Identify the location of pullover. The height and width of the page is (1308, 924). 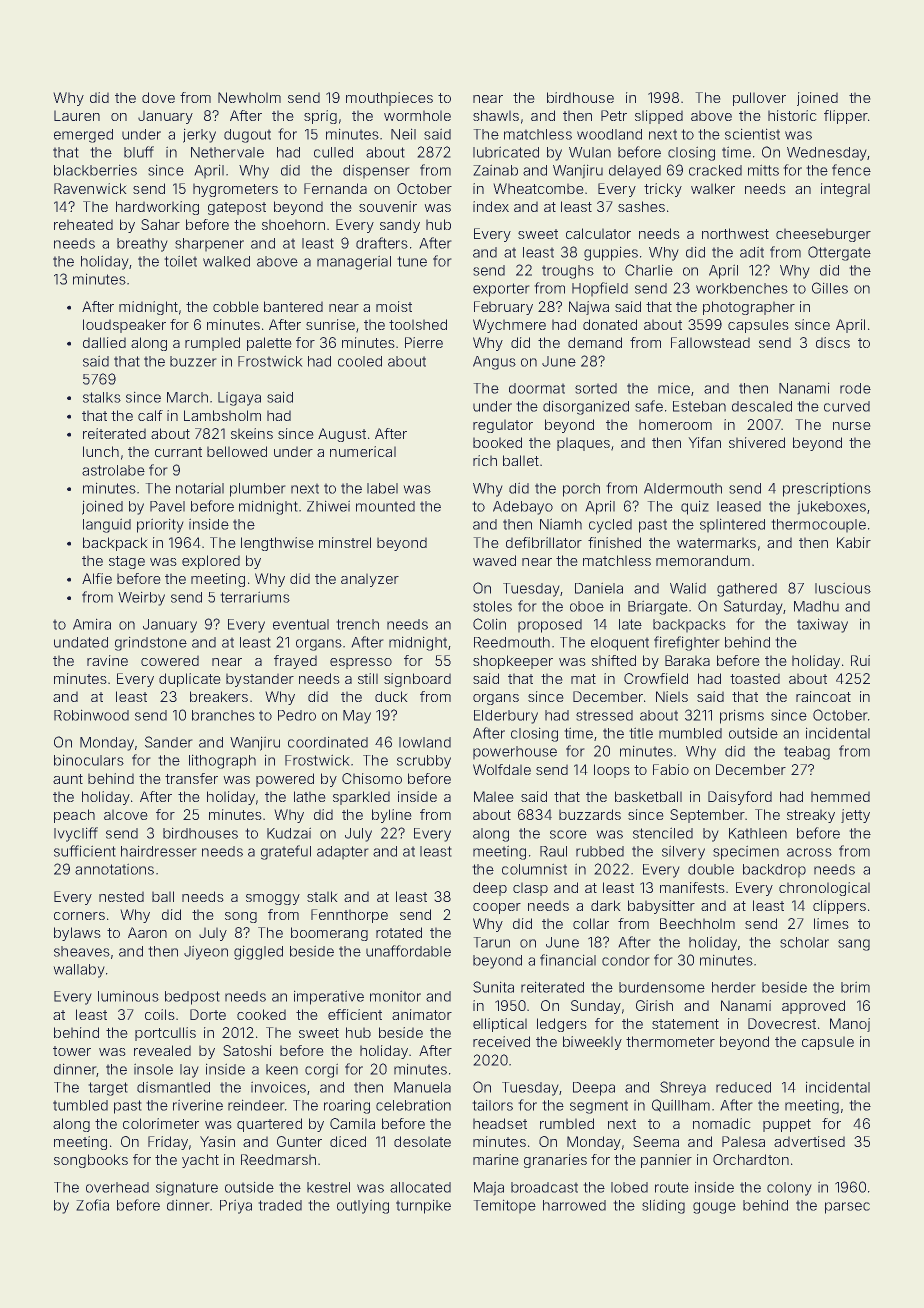
(759, 99).
